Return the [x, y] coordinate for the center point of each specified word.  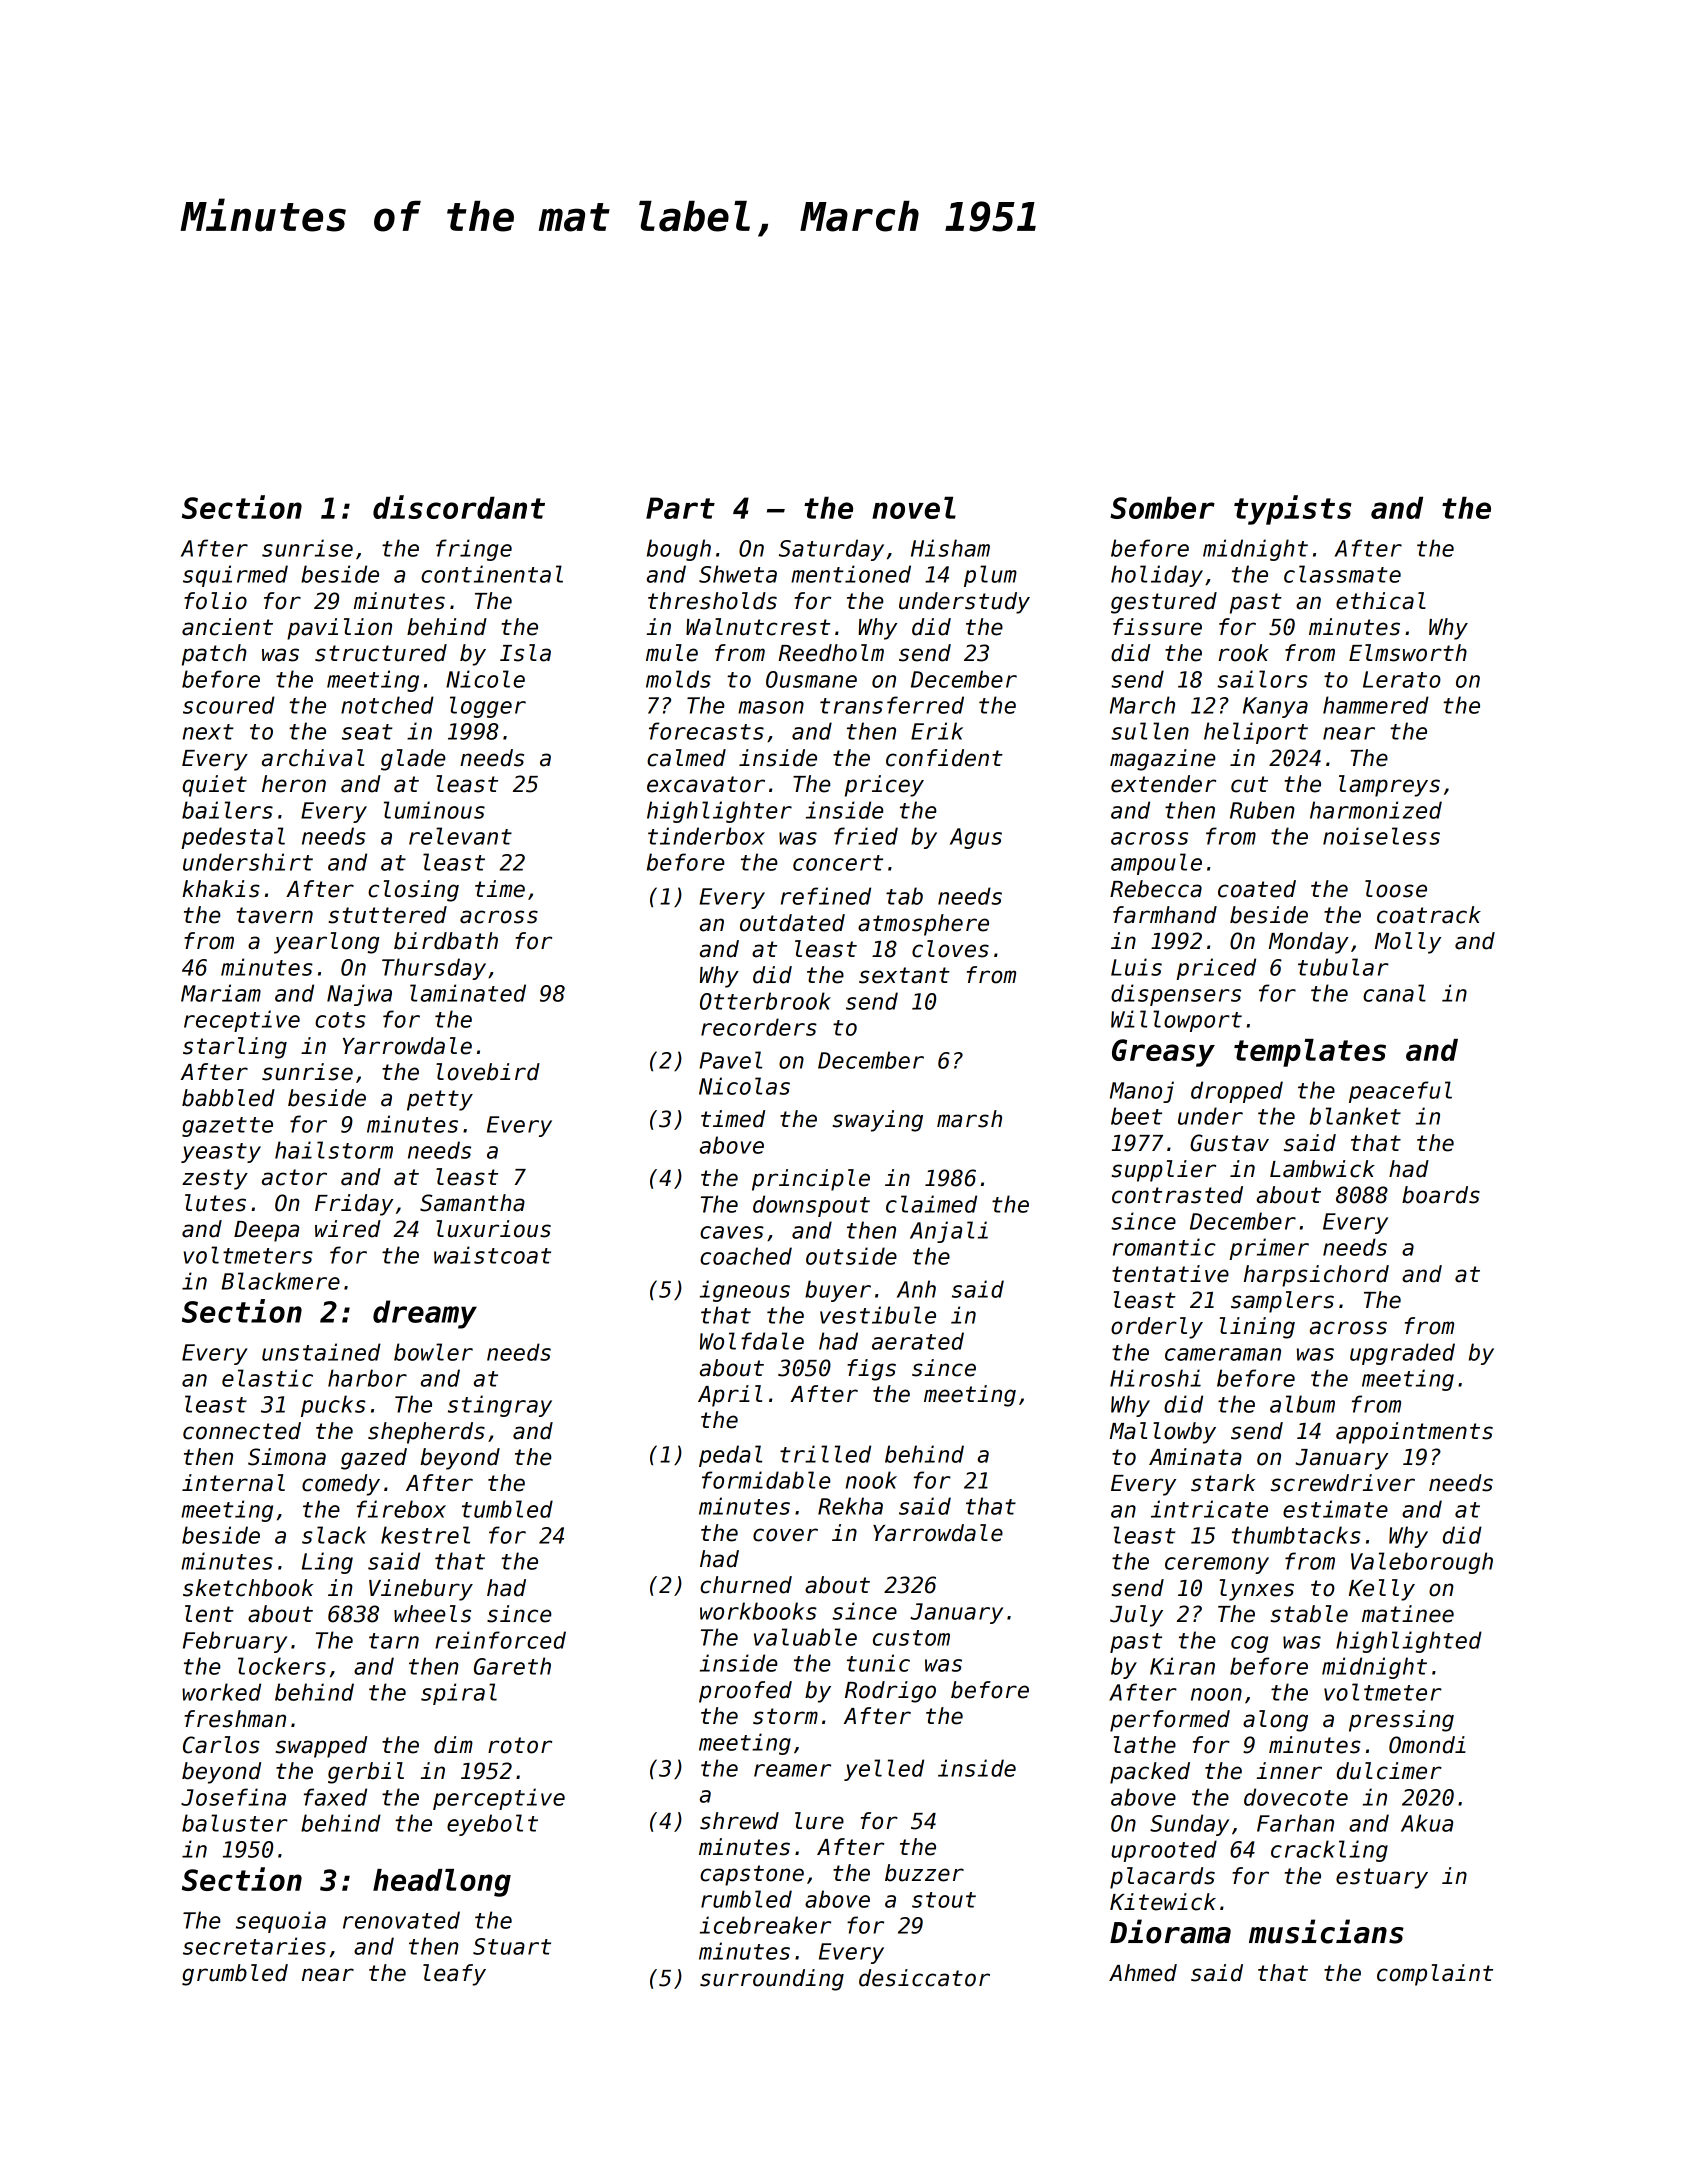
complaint [1435, 1975]
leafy [454, 1975]
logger [488, 707]
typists [1292, 510]
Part [680, 508]
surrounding [772, 1980]
